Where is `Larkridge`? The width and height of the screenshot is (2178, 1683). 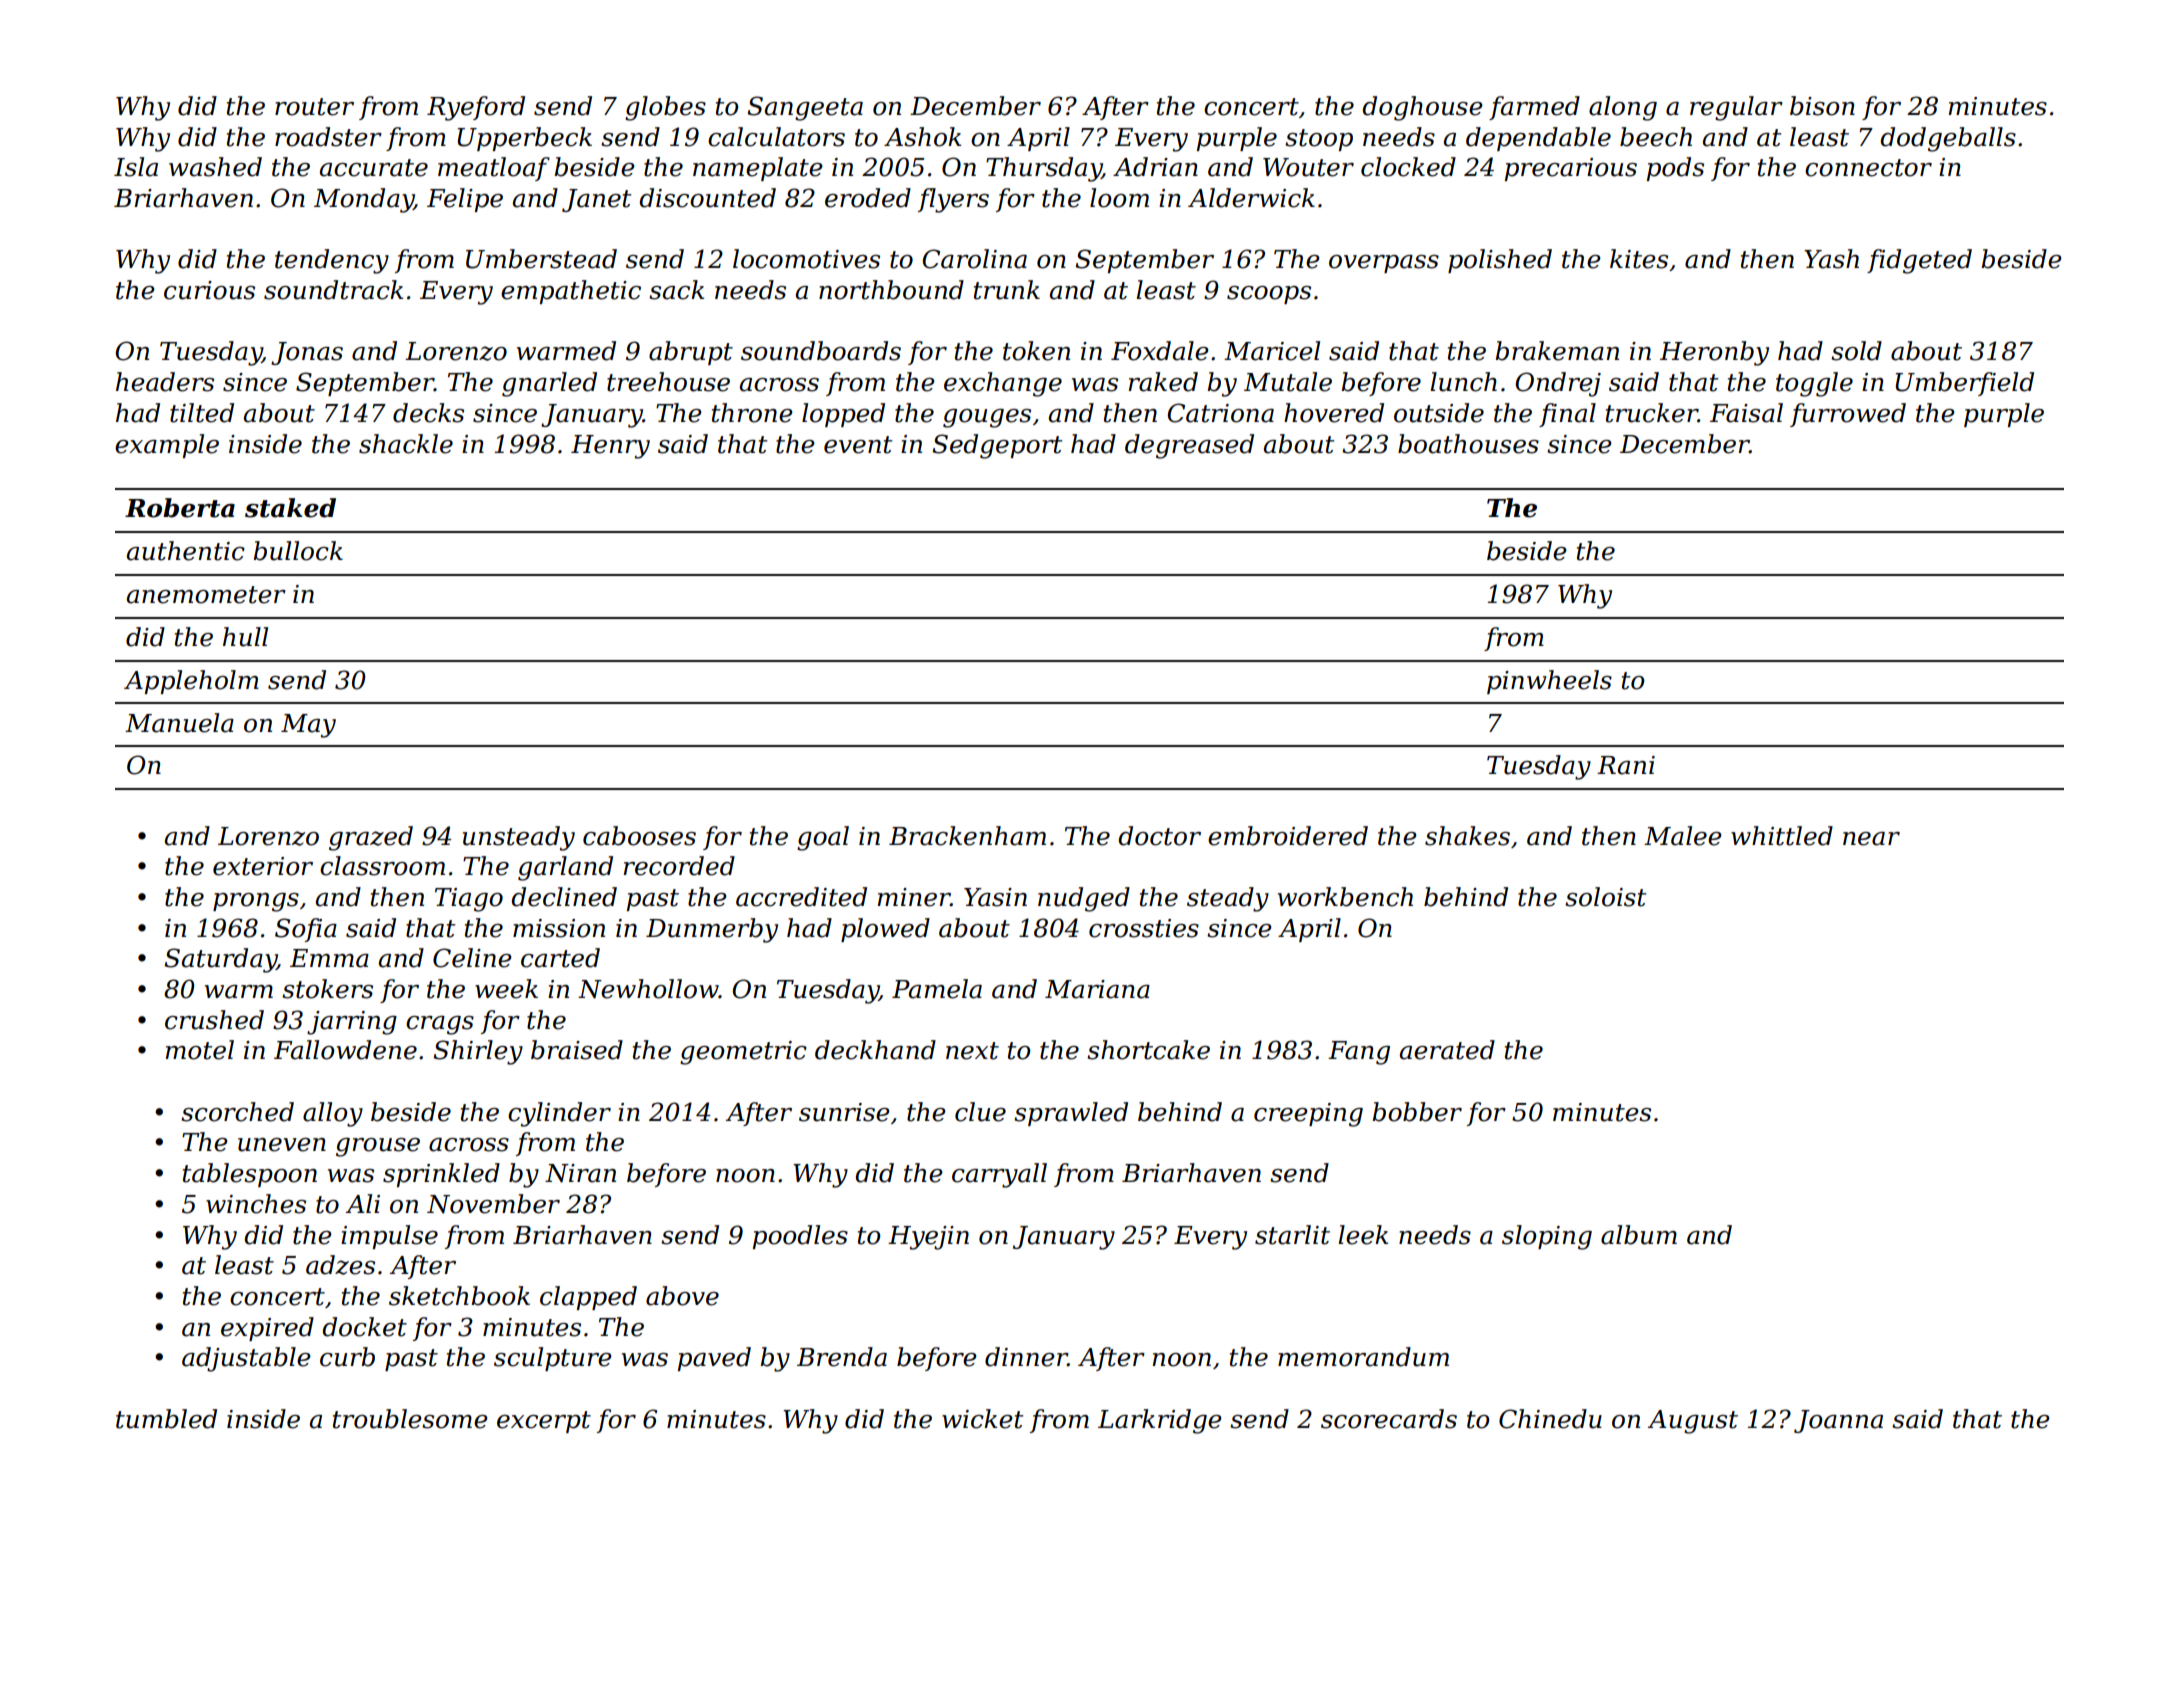 Larkridge is located at coordinates (1160, 1421).
